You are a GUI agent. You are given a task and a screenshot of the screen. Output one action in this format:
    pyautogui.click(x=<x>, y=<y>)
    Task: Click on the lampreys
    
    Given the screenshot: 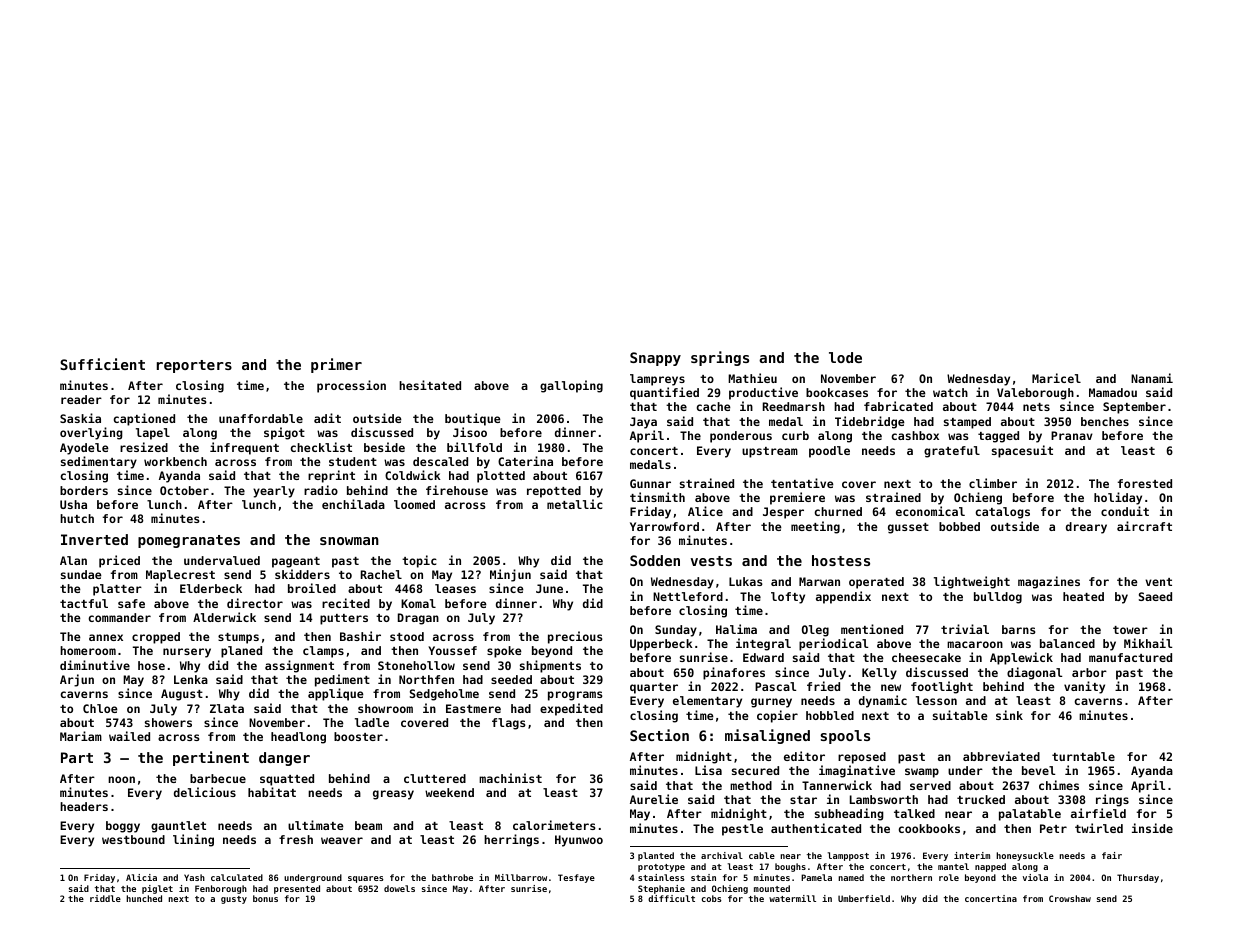 What is the action you would take?
    pyautogui.click(x=657, y=380)
